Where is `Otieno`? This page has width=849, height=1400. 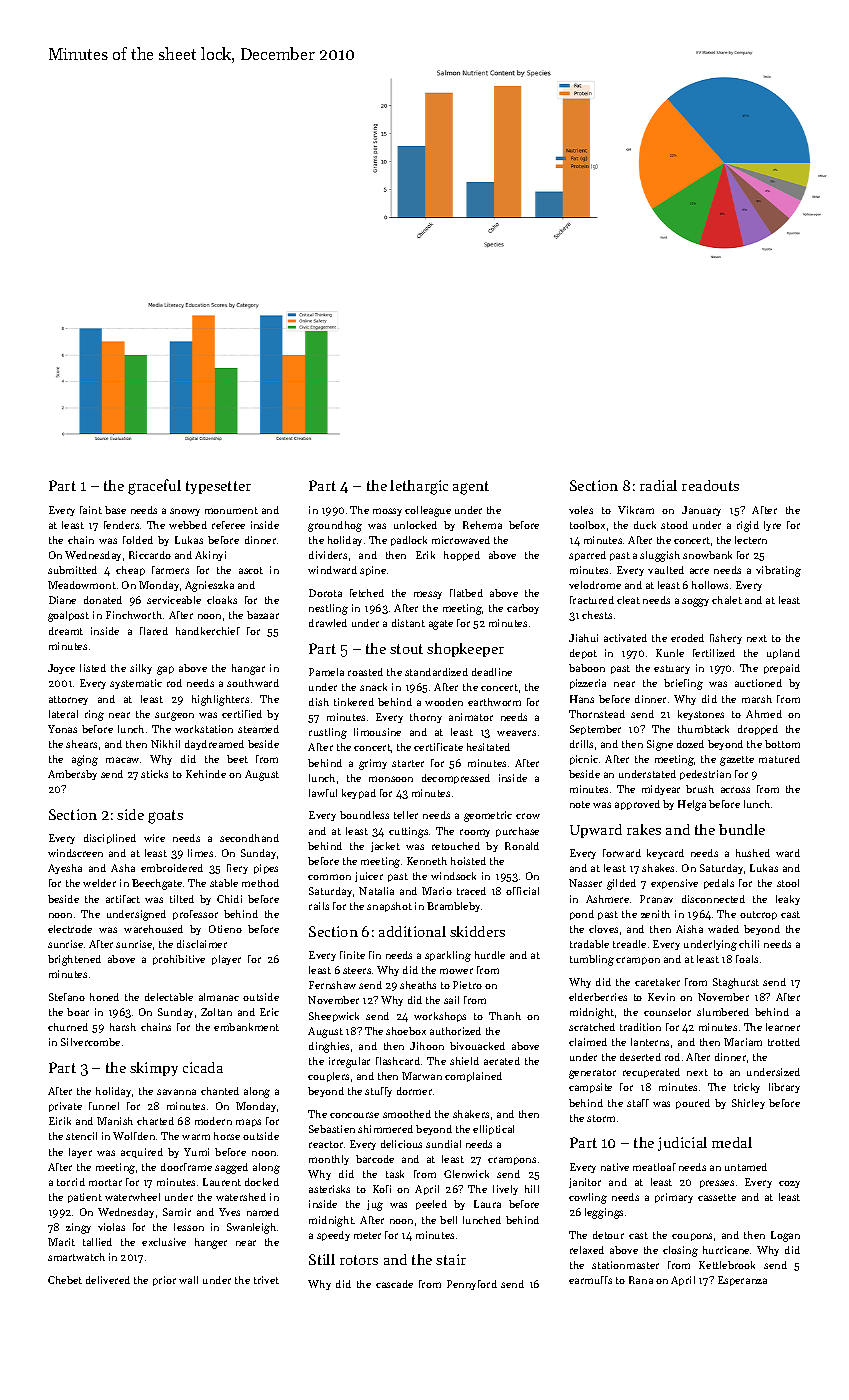 Otieno is located at coordinates (225, 929).
